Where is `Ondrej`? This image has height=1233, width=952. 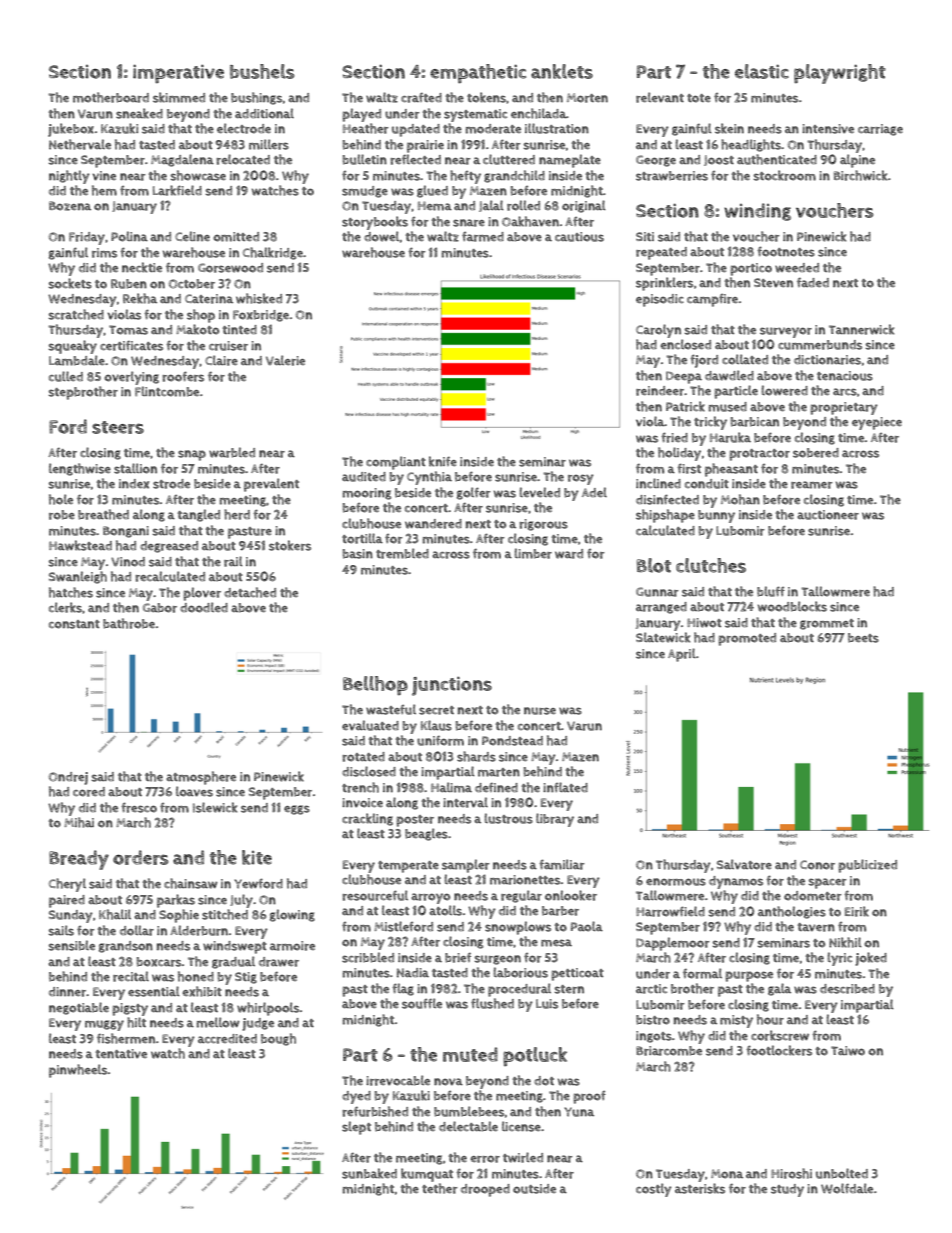 Ondrej is located at coordinates (68, 778).
